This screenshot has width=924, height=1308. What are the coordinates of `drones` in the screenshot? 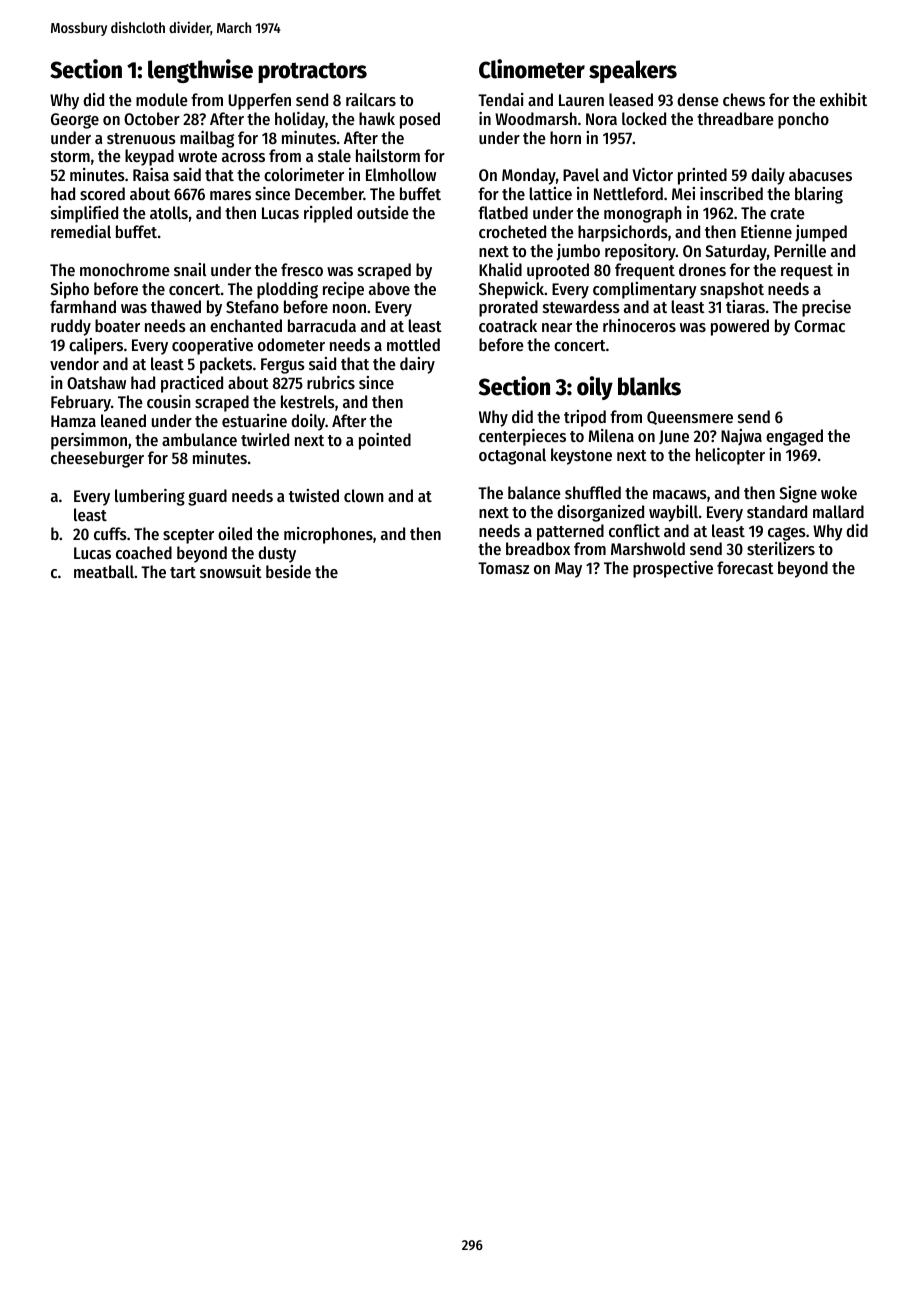 It's located at (702, 269).
